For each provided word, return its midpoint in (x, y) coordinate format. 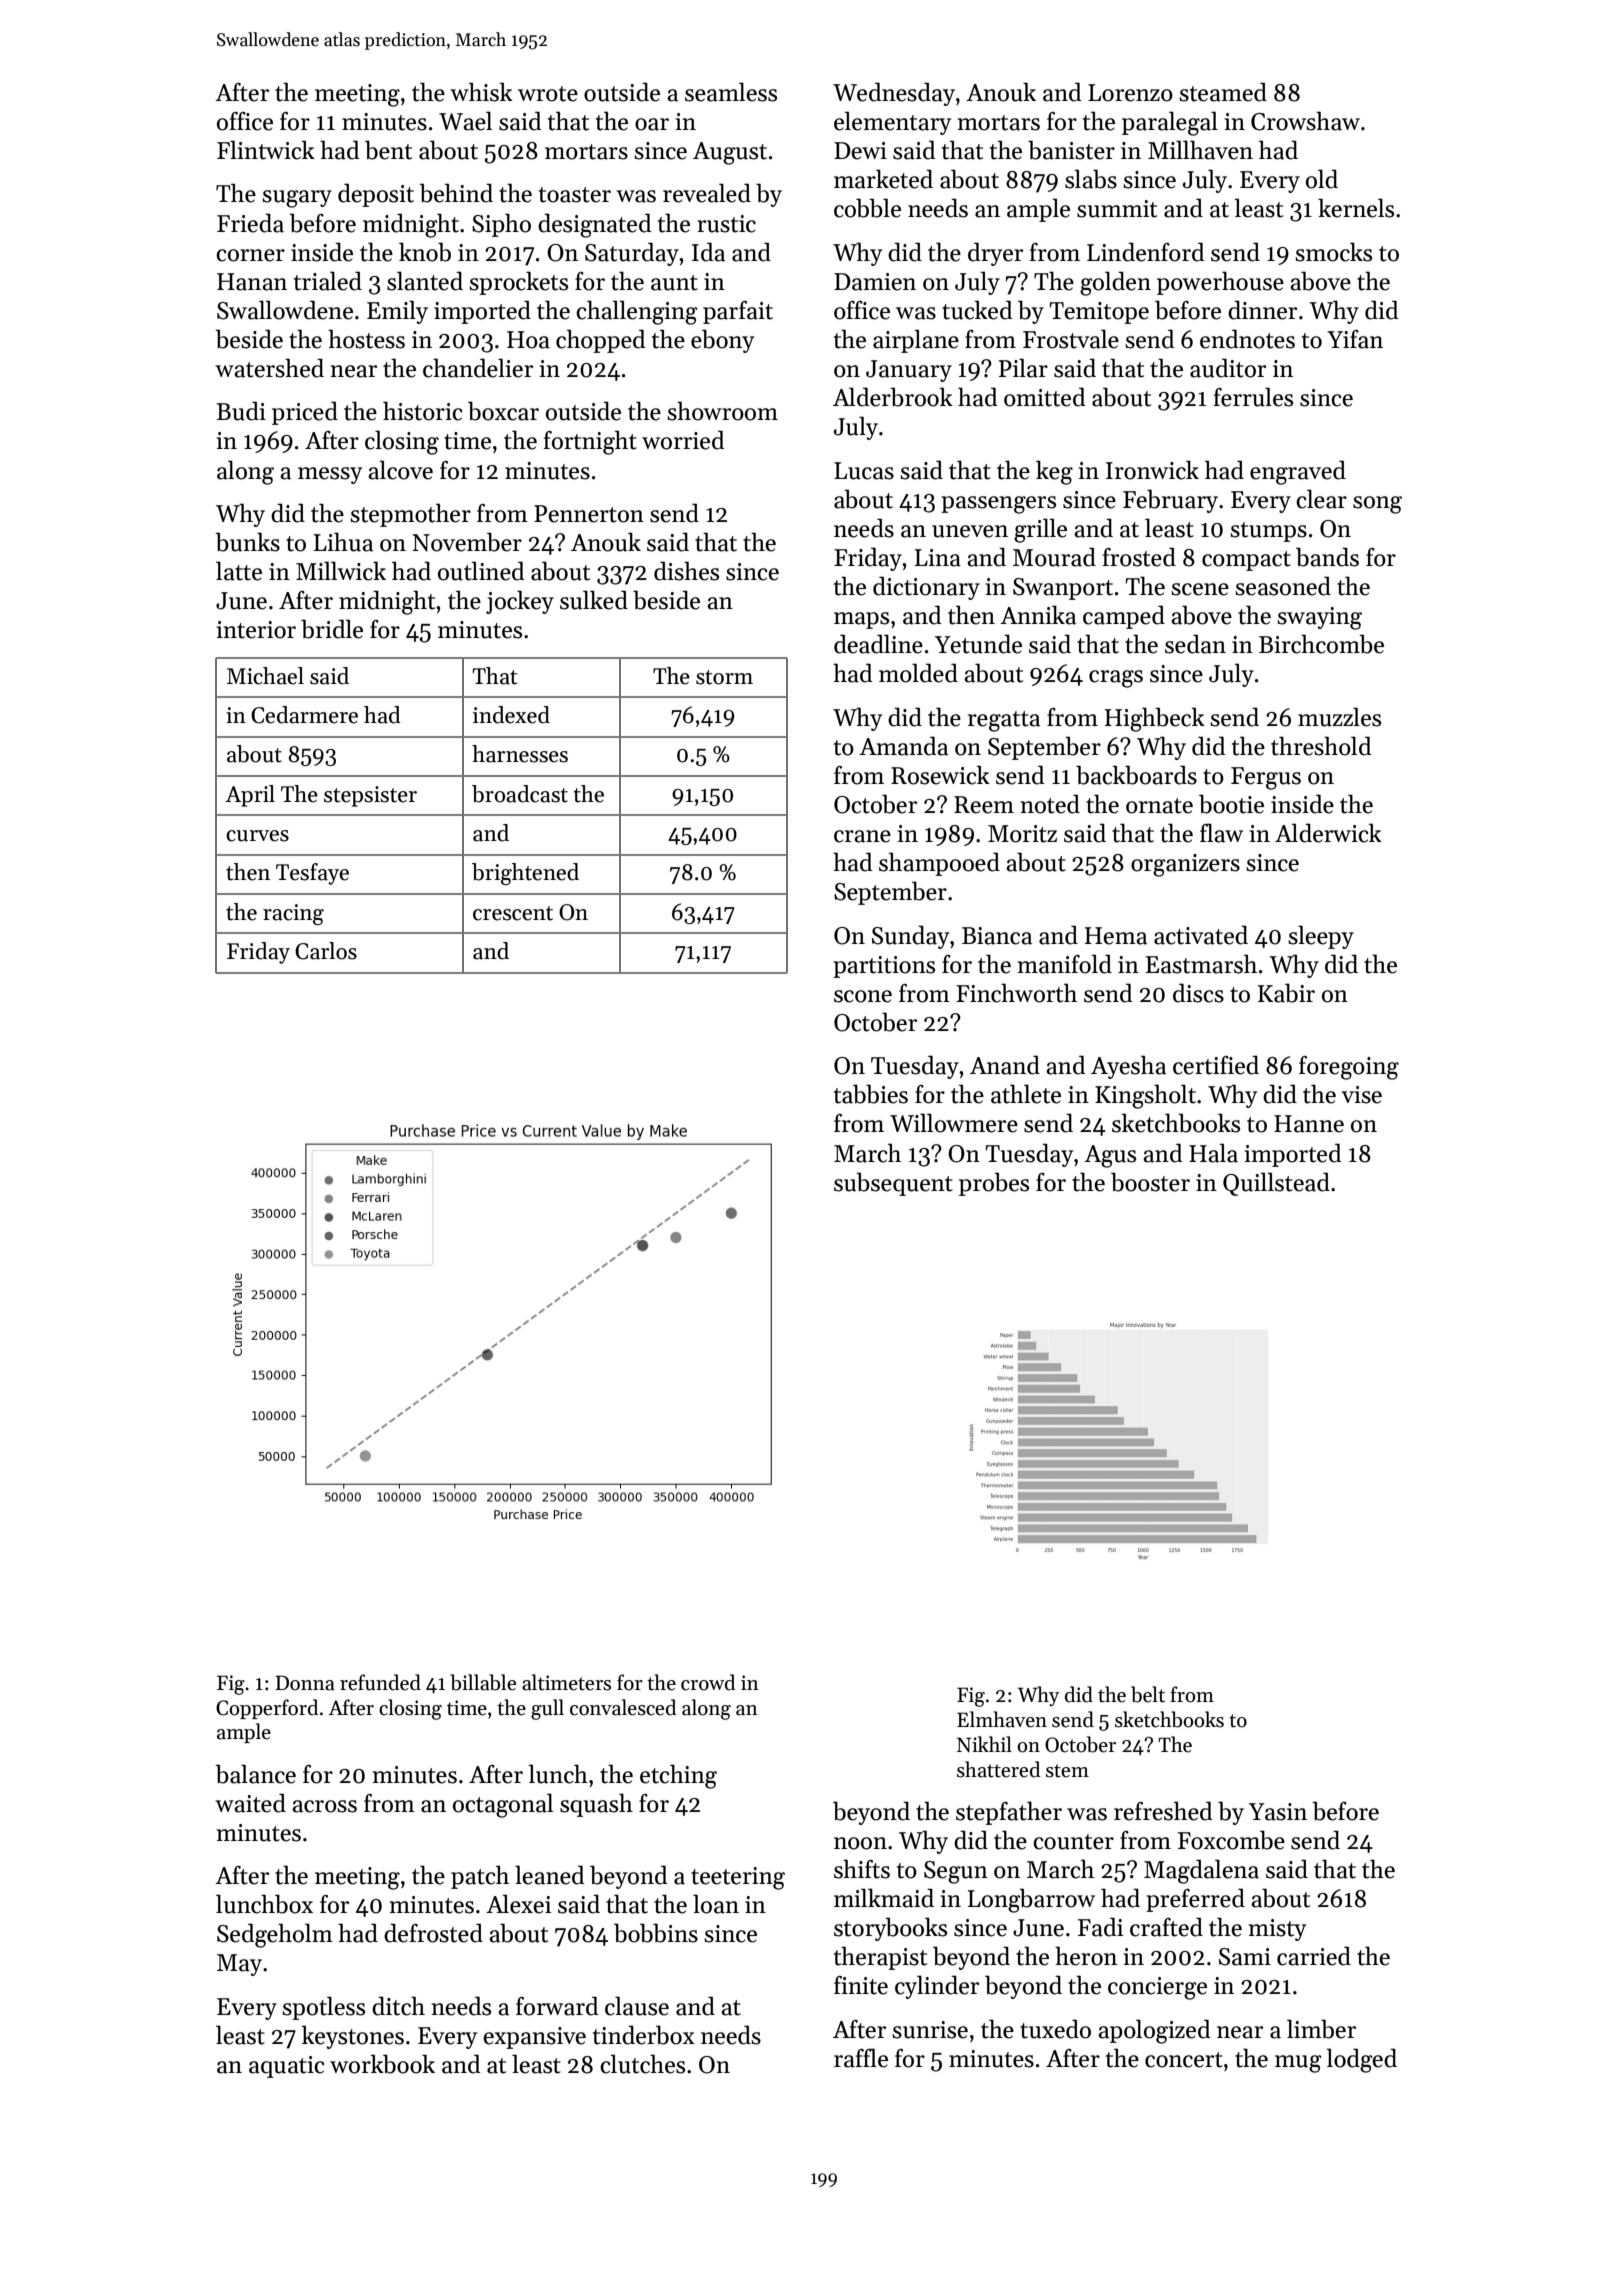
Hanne (1309, 1124)
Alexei (518, 1904)
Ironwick (1152, 470)
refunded (380, 1682)
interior (256, 630)
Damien (875, 282)
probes (994, 1184)
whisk (481, 92)
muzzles (1339, 717)
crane (862, 836)
